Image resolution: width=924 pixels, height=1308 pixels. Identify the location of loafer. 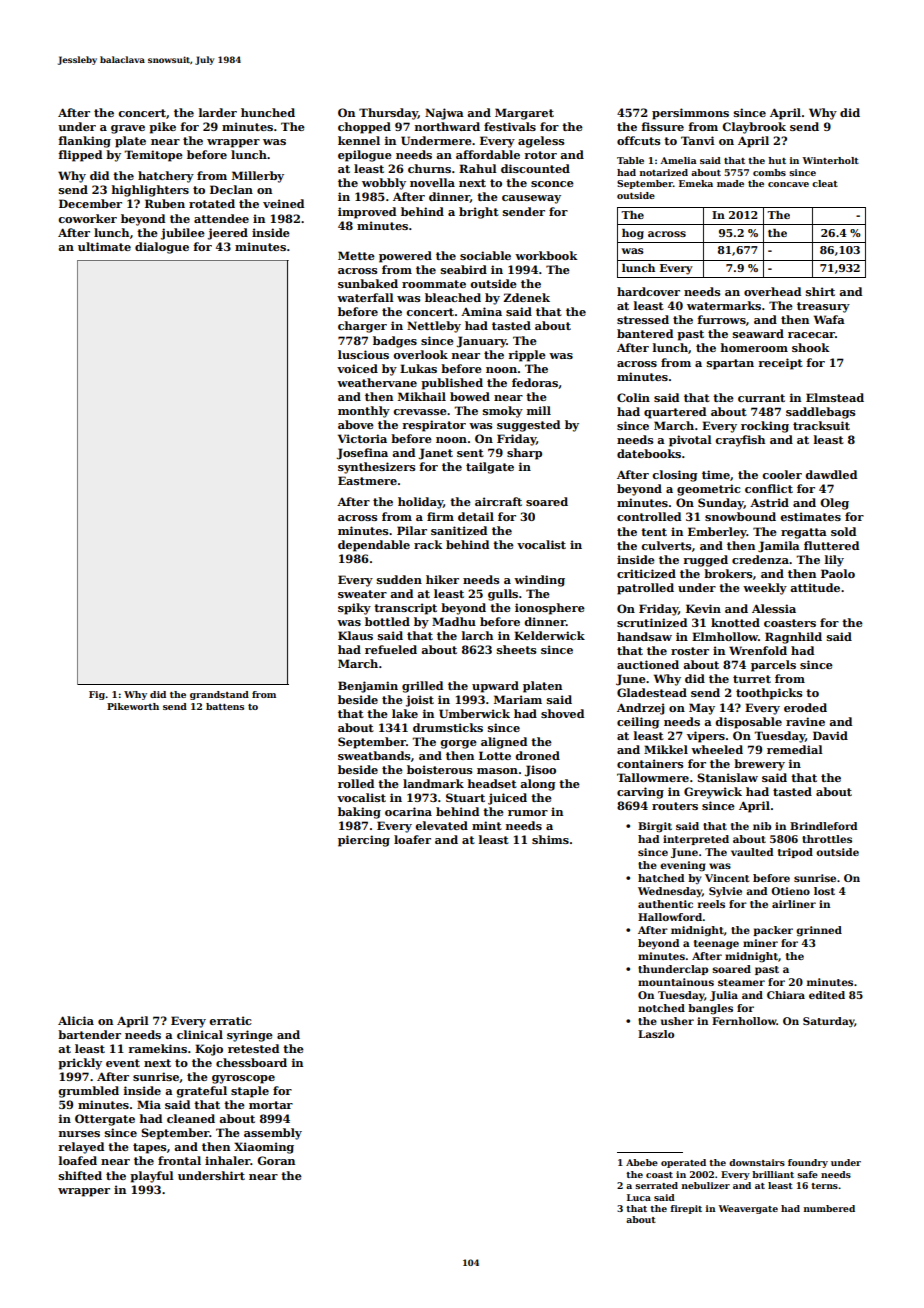
(412, 839).
